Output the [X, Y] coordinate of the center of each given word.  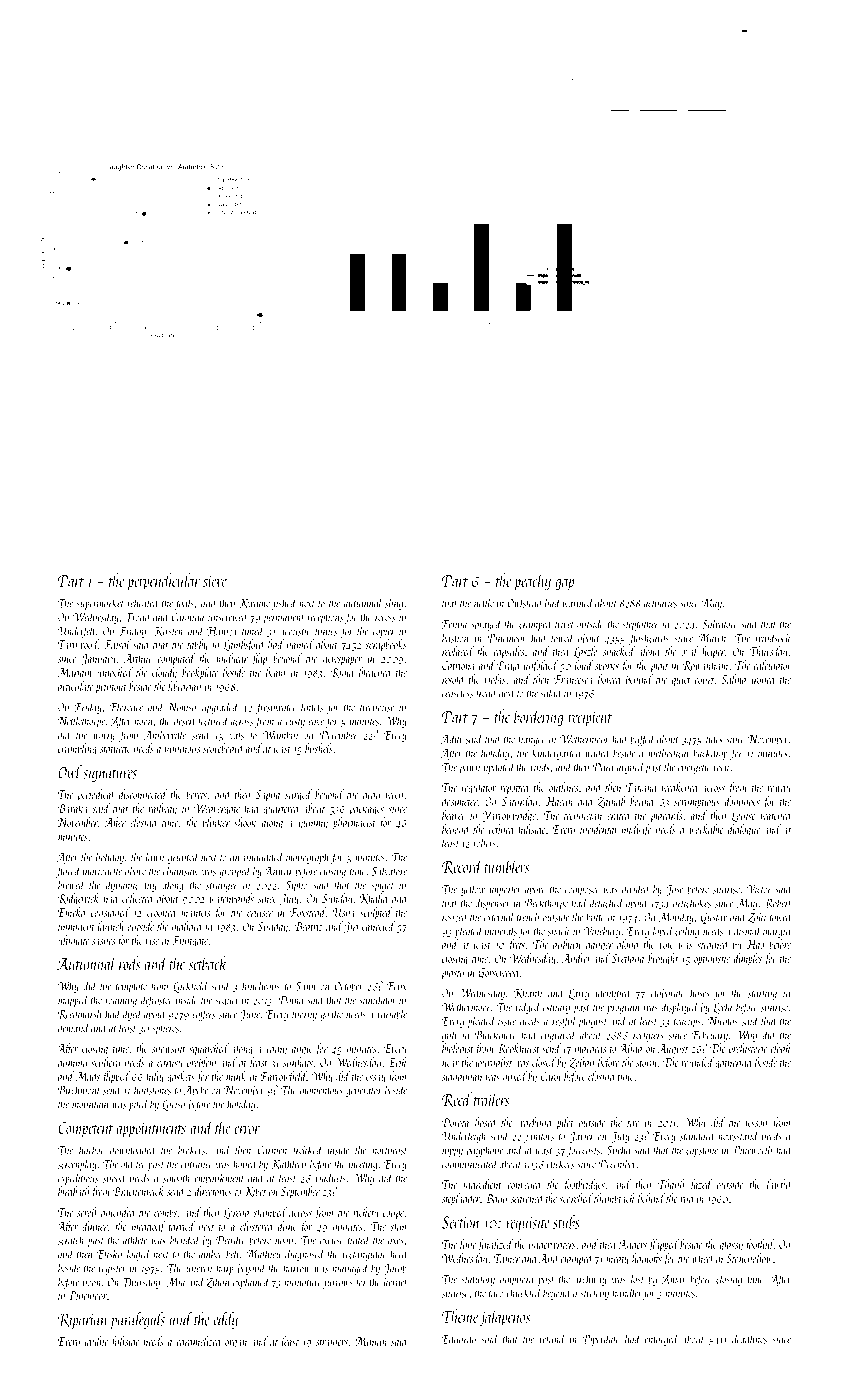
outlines [563, 787]
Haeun [559, 801]
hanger [532, 740]
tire [633, 1123]
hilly [155, 1077]
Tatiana [641, 787]
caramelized [199, 1341]
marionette [102, 871]
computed [176, 659]
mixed [515, 1076]
